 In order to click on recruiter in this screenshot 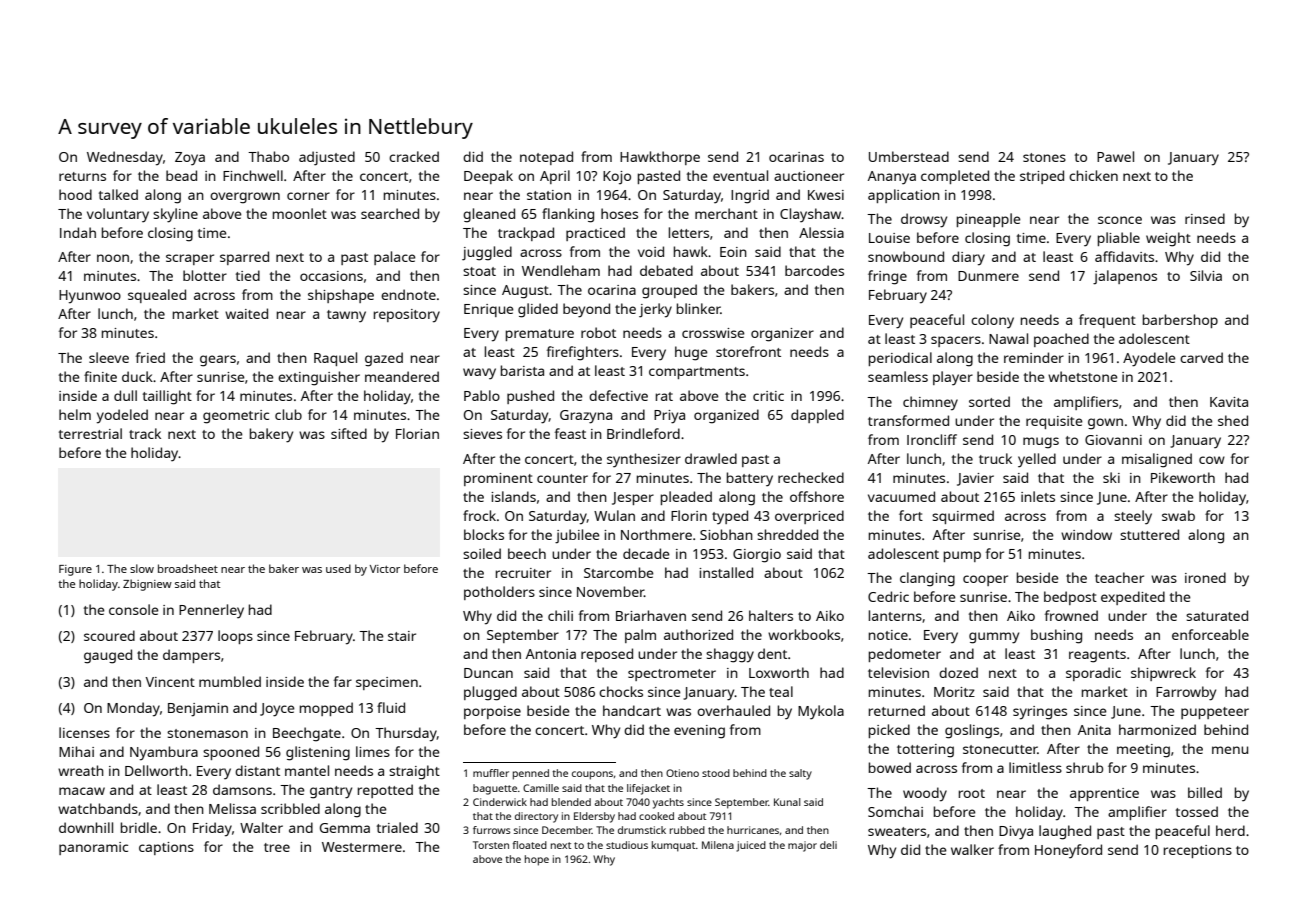, I will do `click(523, 573)`.
